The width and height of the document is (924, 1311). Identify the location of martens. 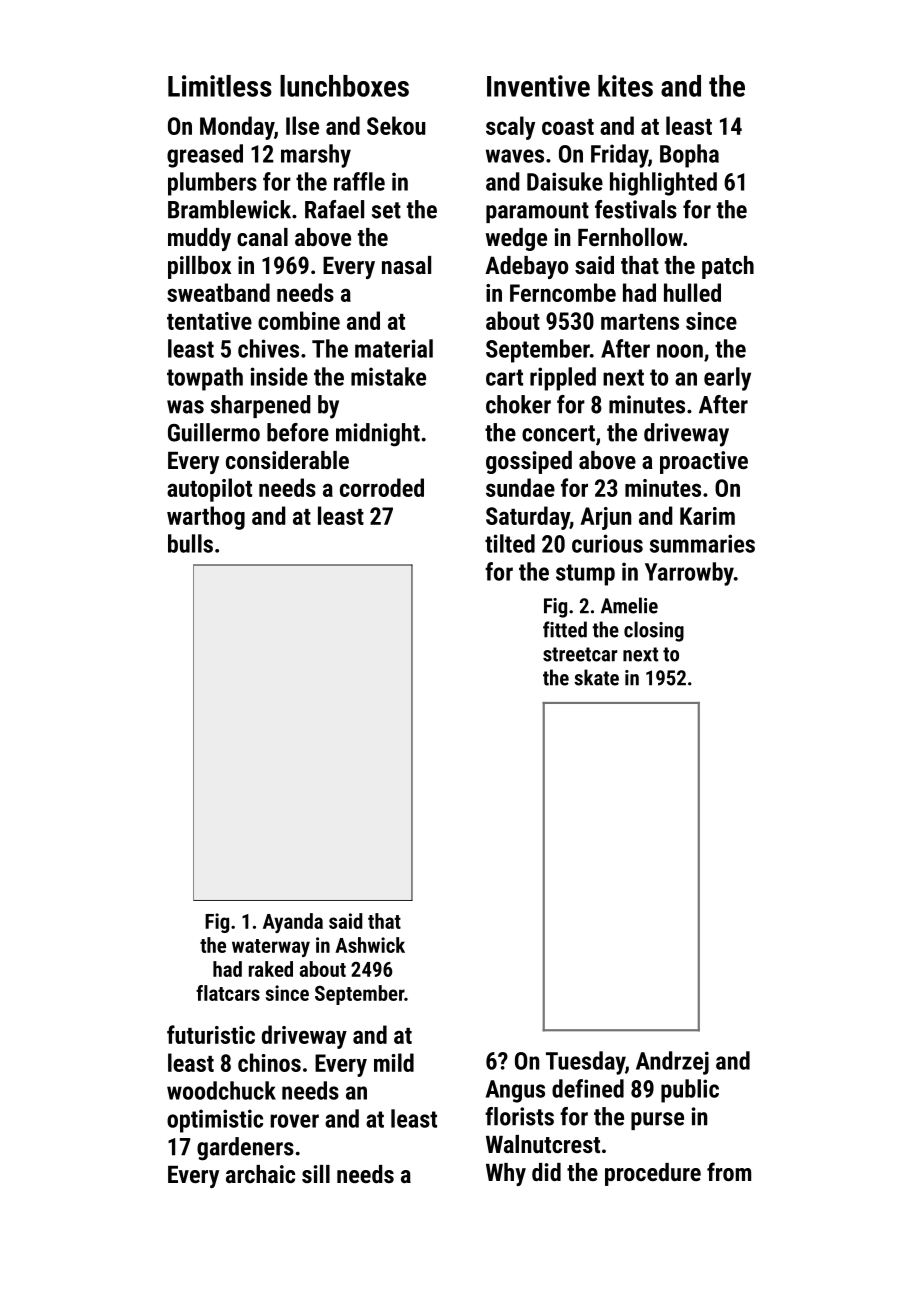
(640, 322).
